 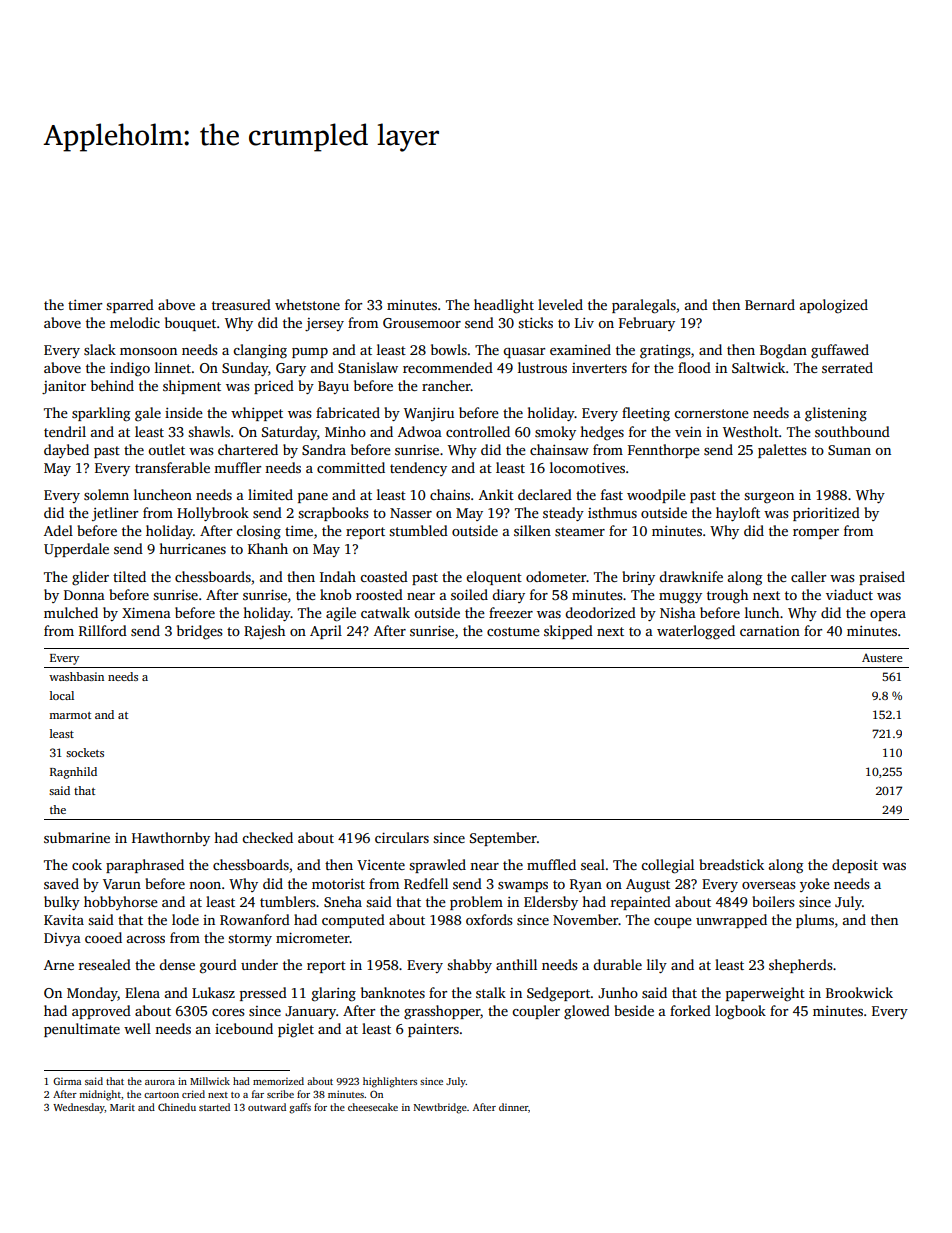 I want to click on muffler, so click(x=237, y=467).
